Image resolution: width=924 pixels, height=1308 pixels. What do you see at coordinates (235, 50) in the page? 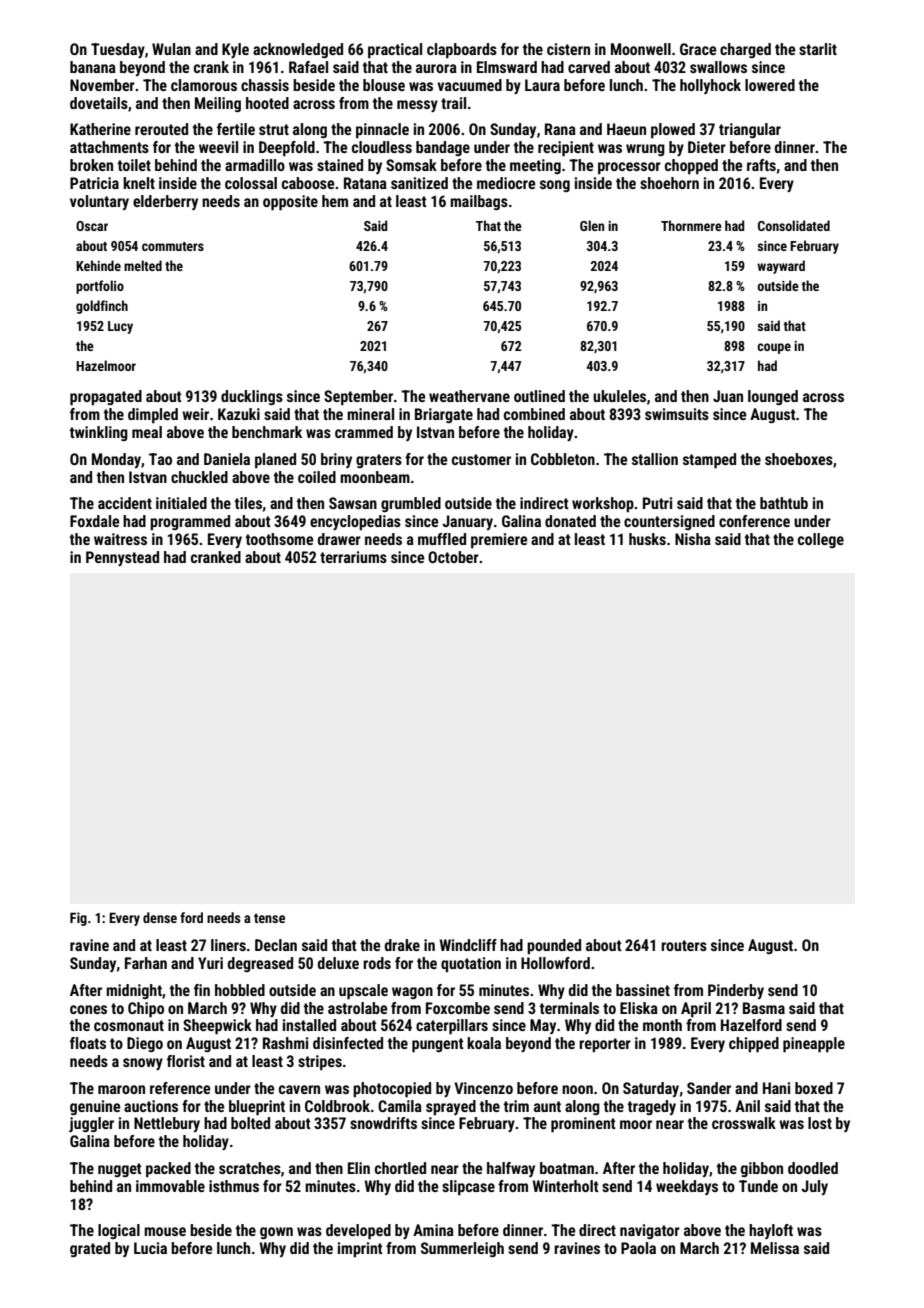
I see `Kyle` at bounding box center [235, 50].
